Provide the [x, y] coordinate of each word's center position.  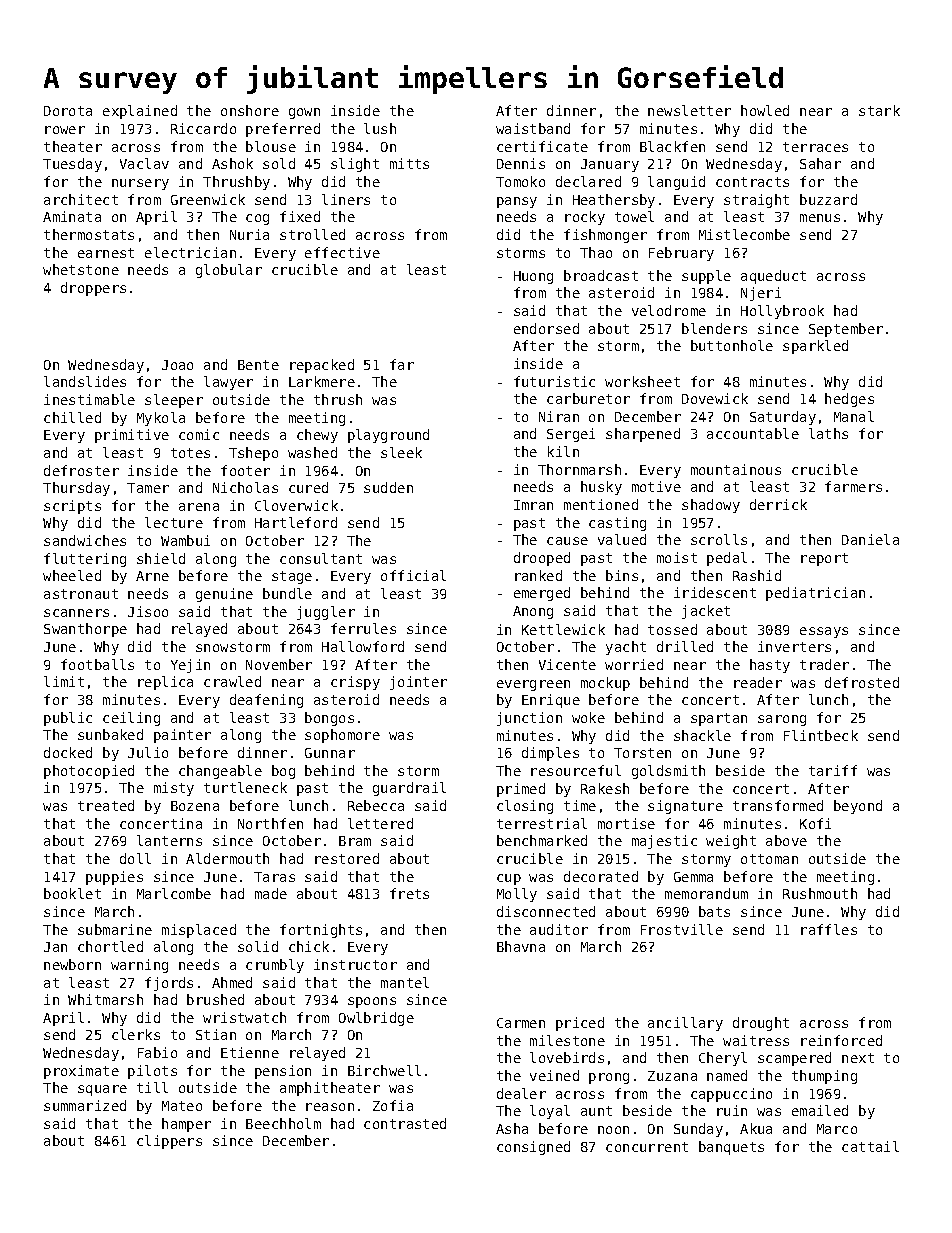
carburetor [588, 398]
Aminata [72, 216]
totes [190, 453]
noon [613, 1130]
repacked [322, 366]
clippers [169, 1142]
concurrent [647, 1147]
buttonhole [732, 345]
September [846, 330]
